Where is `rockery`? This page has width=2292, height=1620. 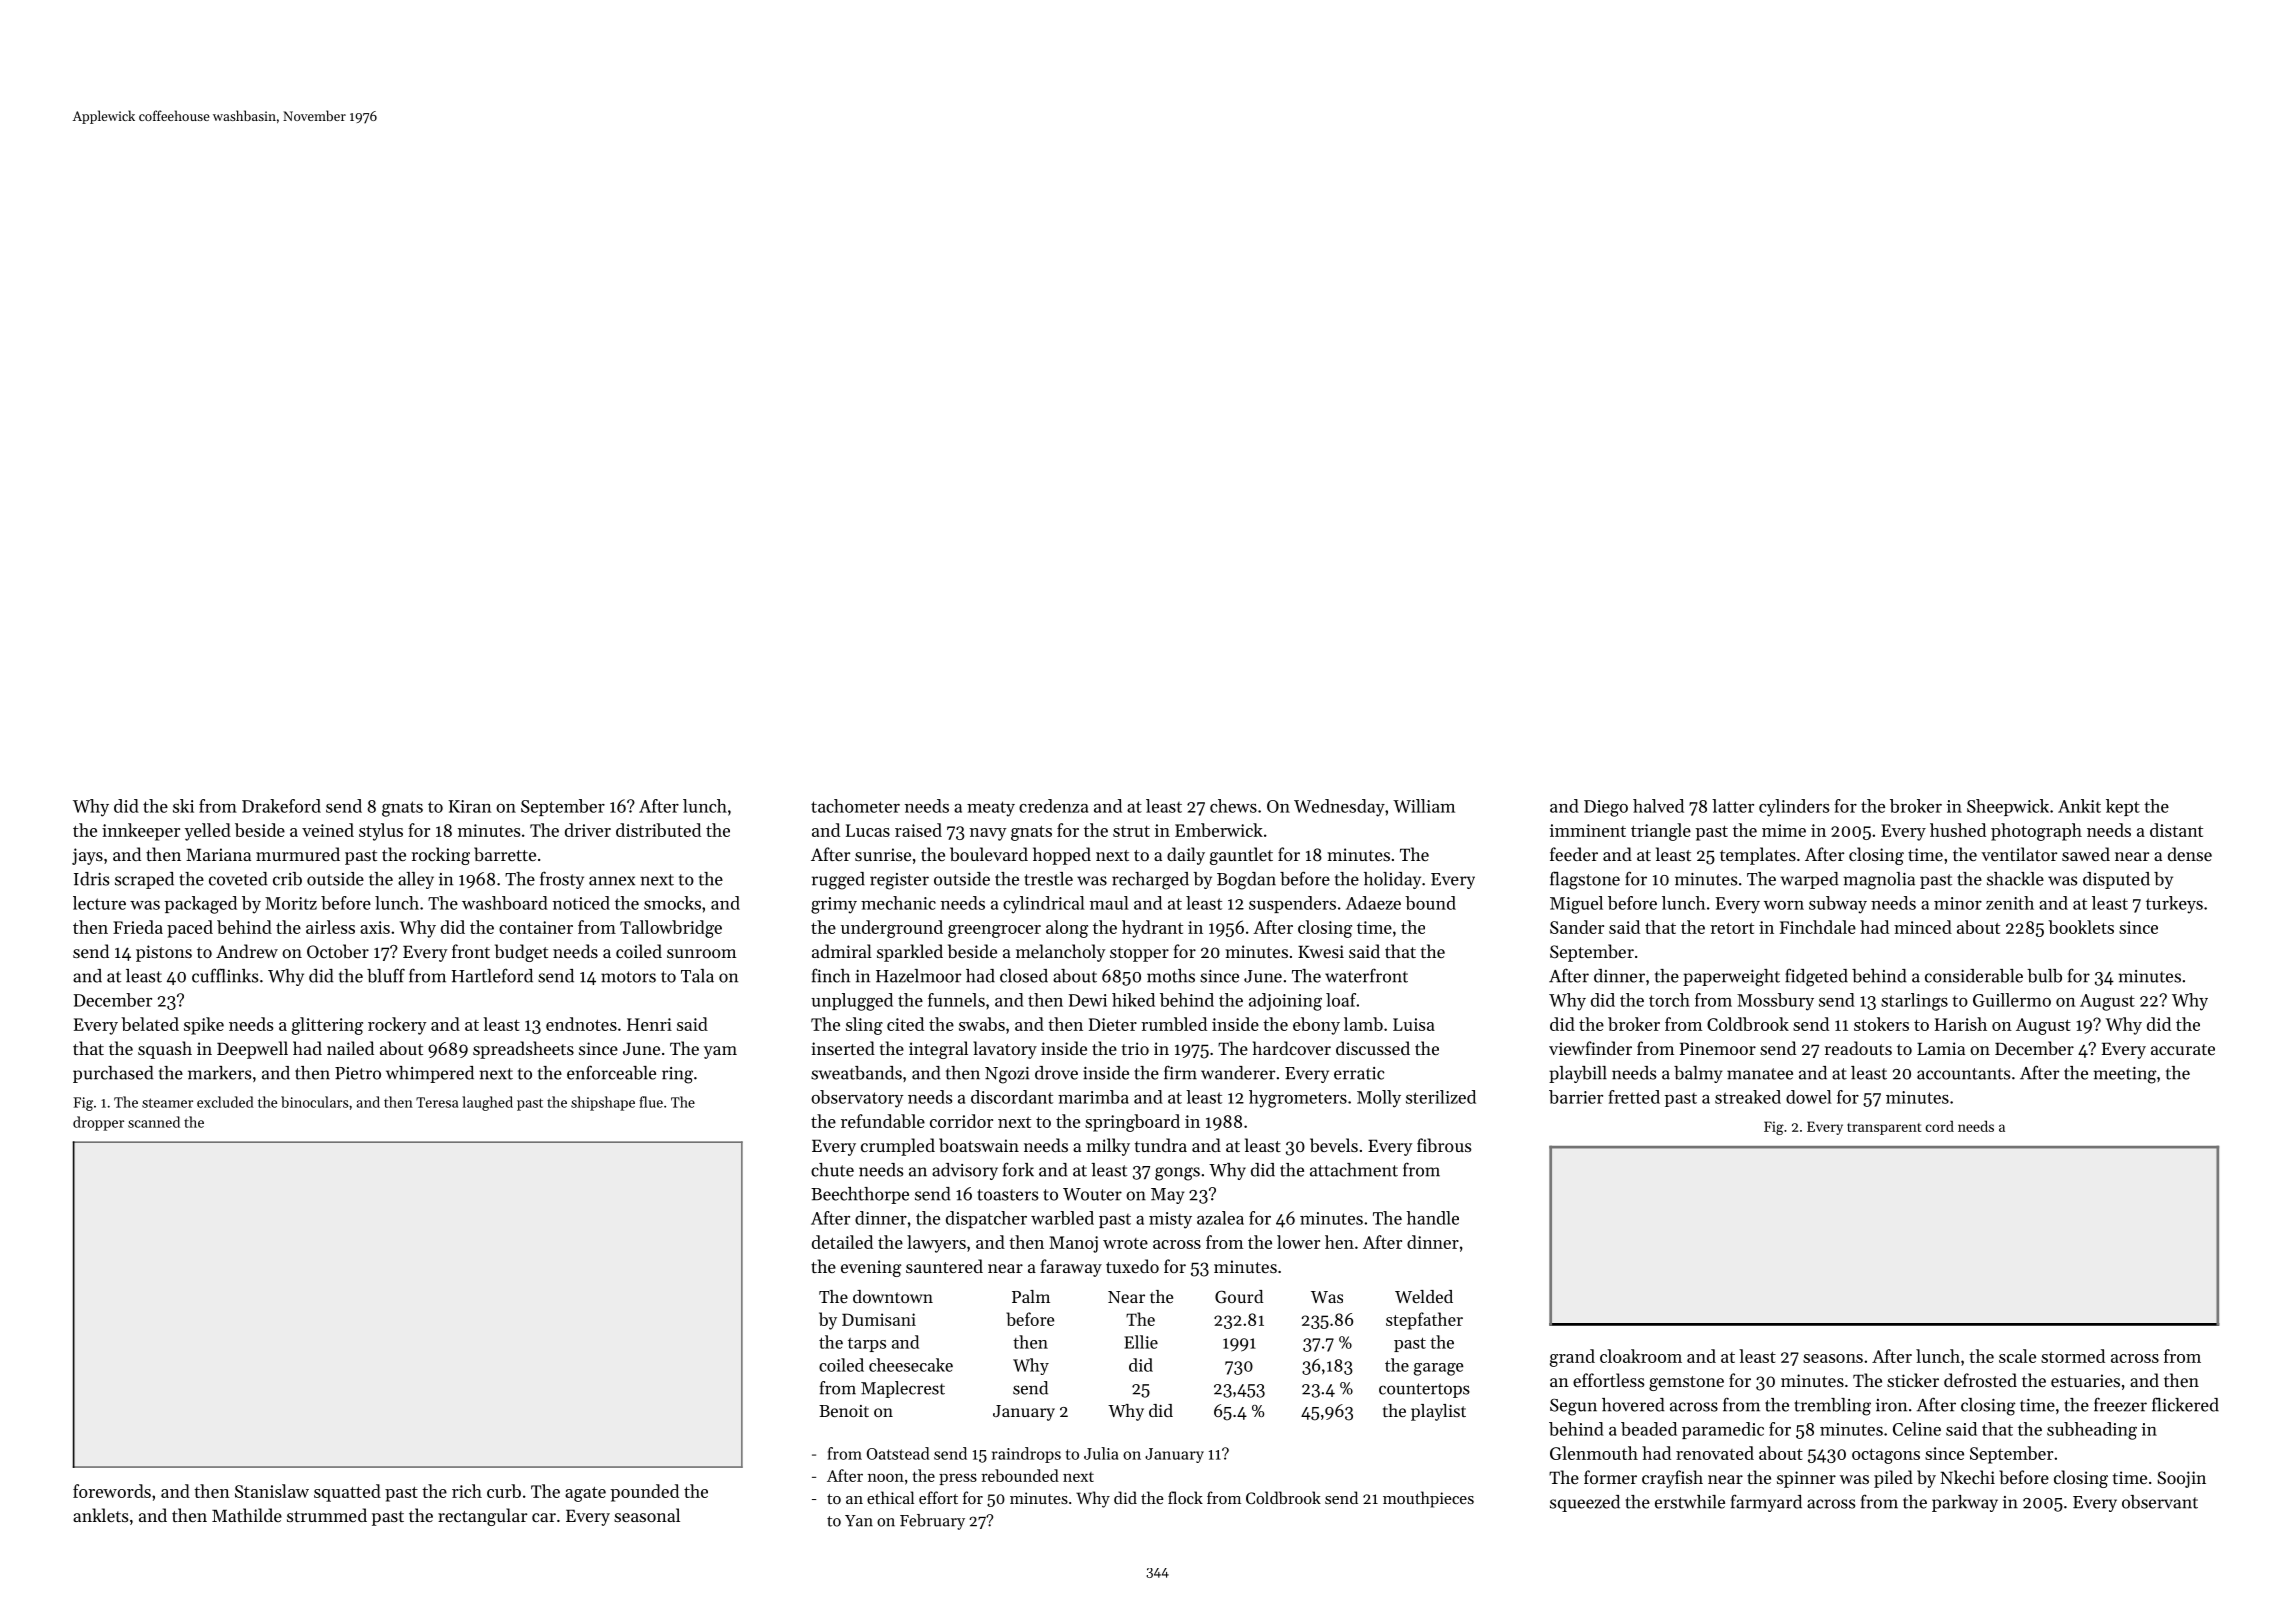 rockery is located at coordinates (397, 1026).
